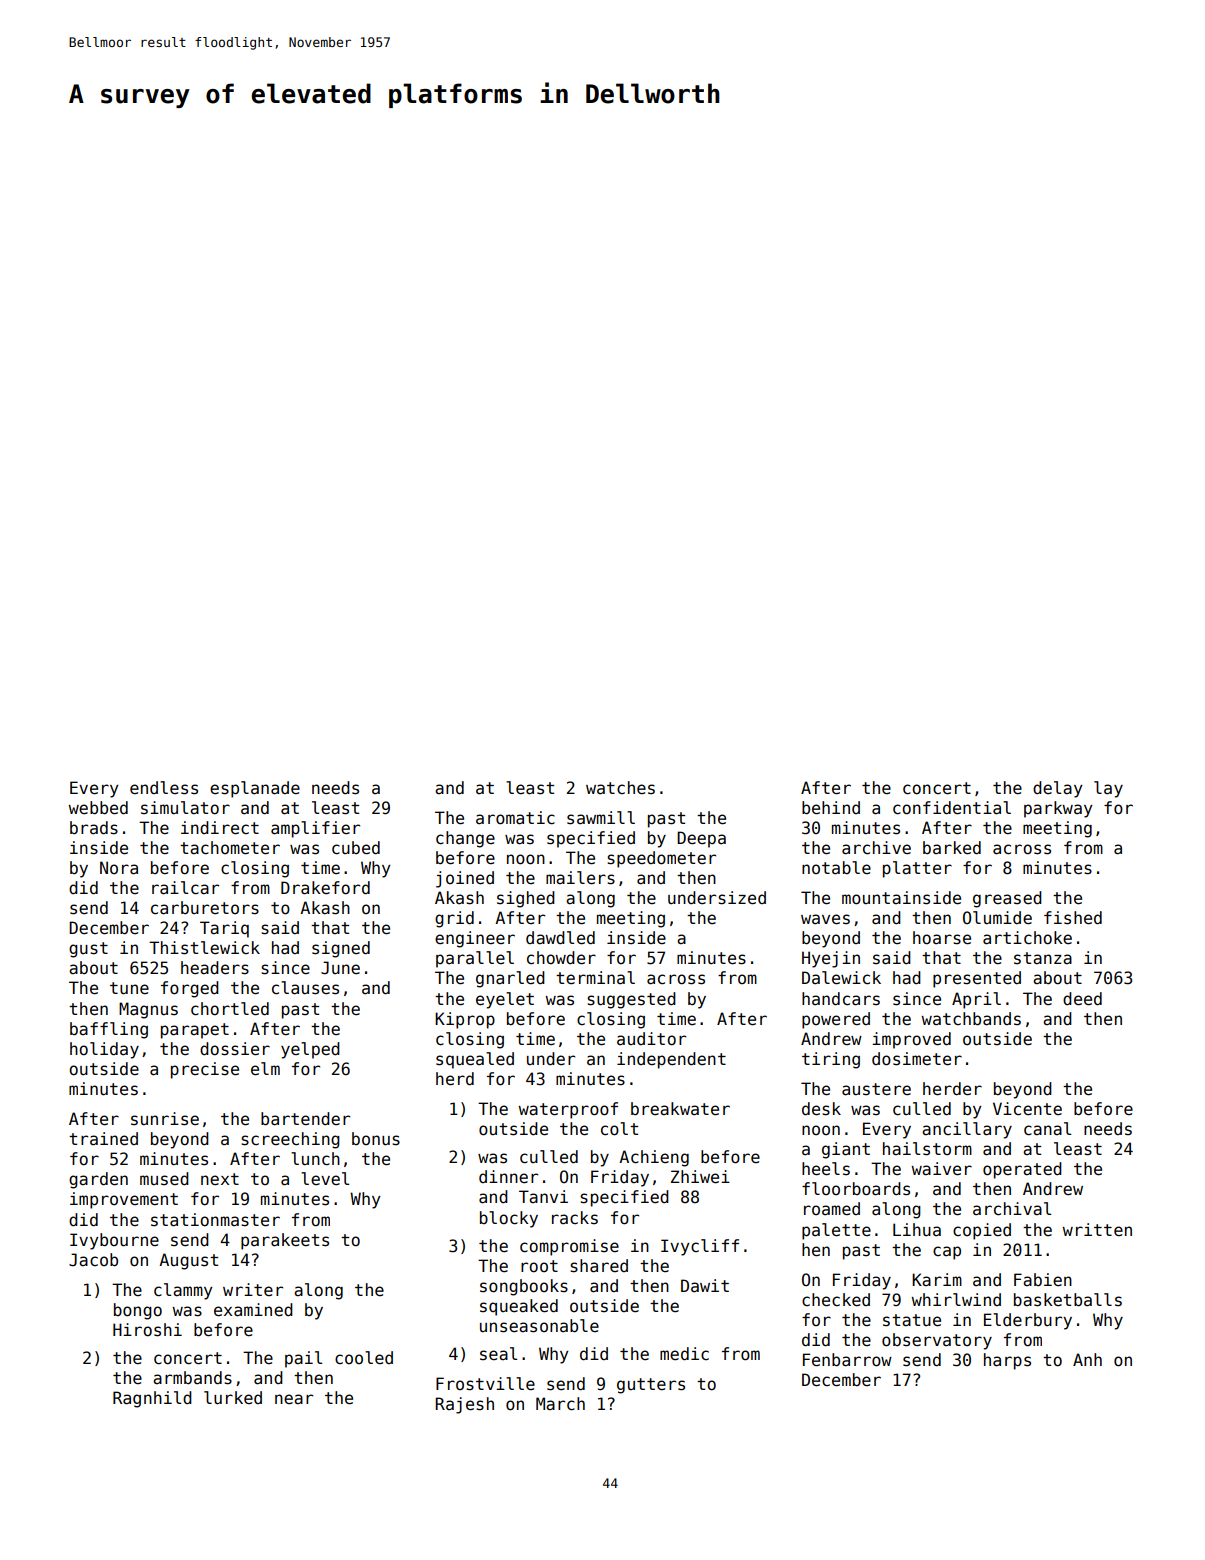  Describe the element at coordinates (1007, 1361) in the screenshot. I see `harps` at that location.
